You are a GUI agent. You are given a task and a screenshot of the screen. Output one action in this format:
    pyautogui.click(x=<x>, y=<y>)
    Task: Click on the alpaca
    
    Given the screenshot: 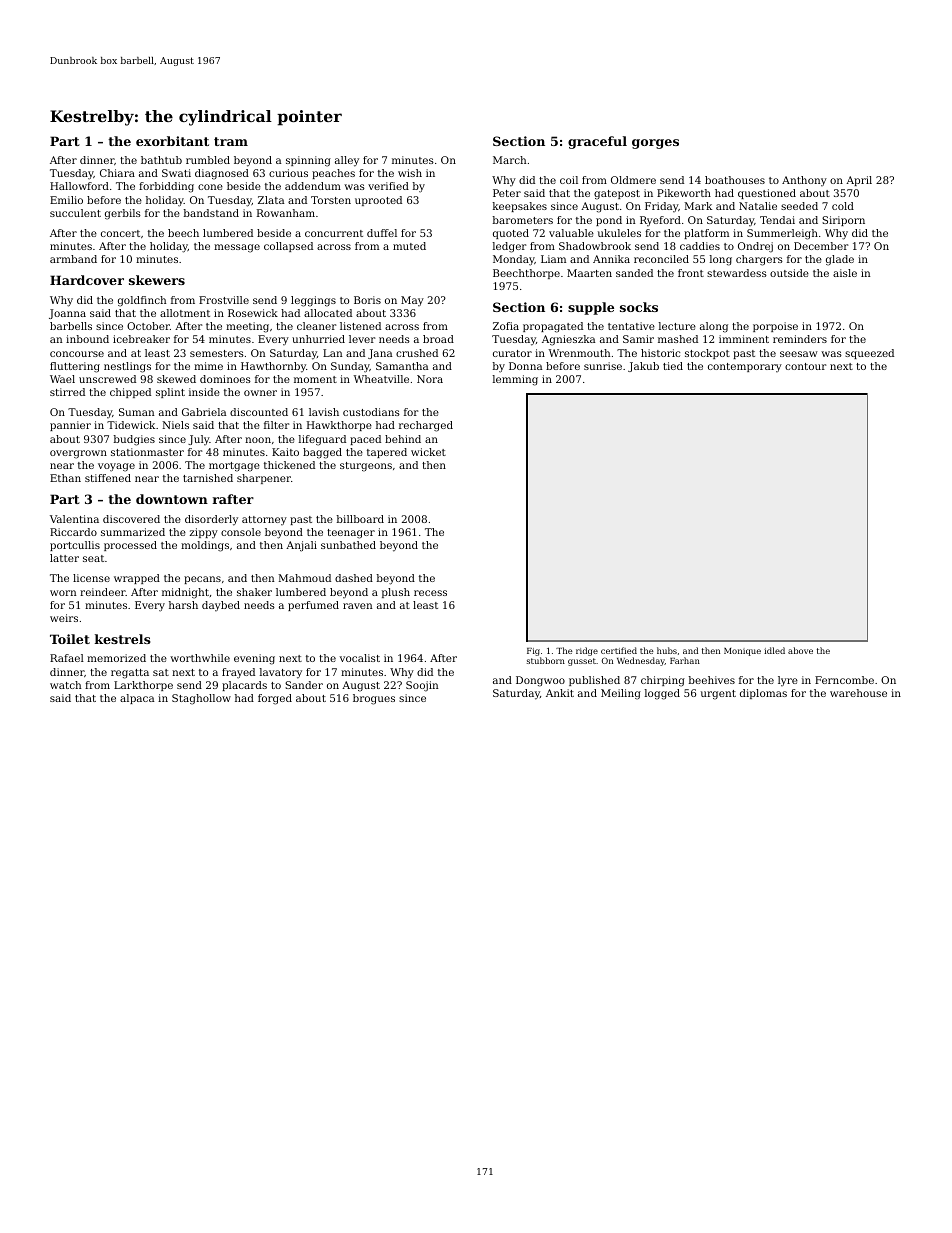 What is the action you would take?
    pyautogui.click(x=137, y=699)
